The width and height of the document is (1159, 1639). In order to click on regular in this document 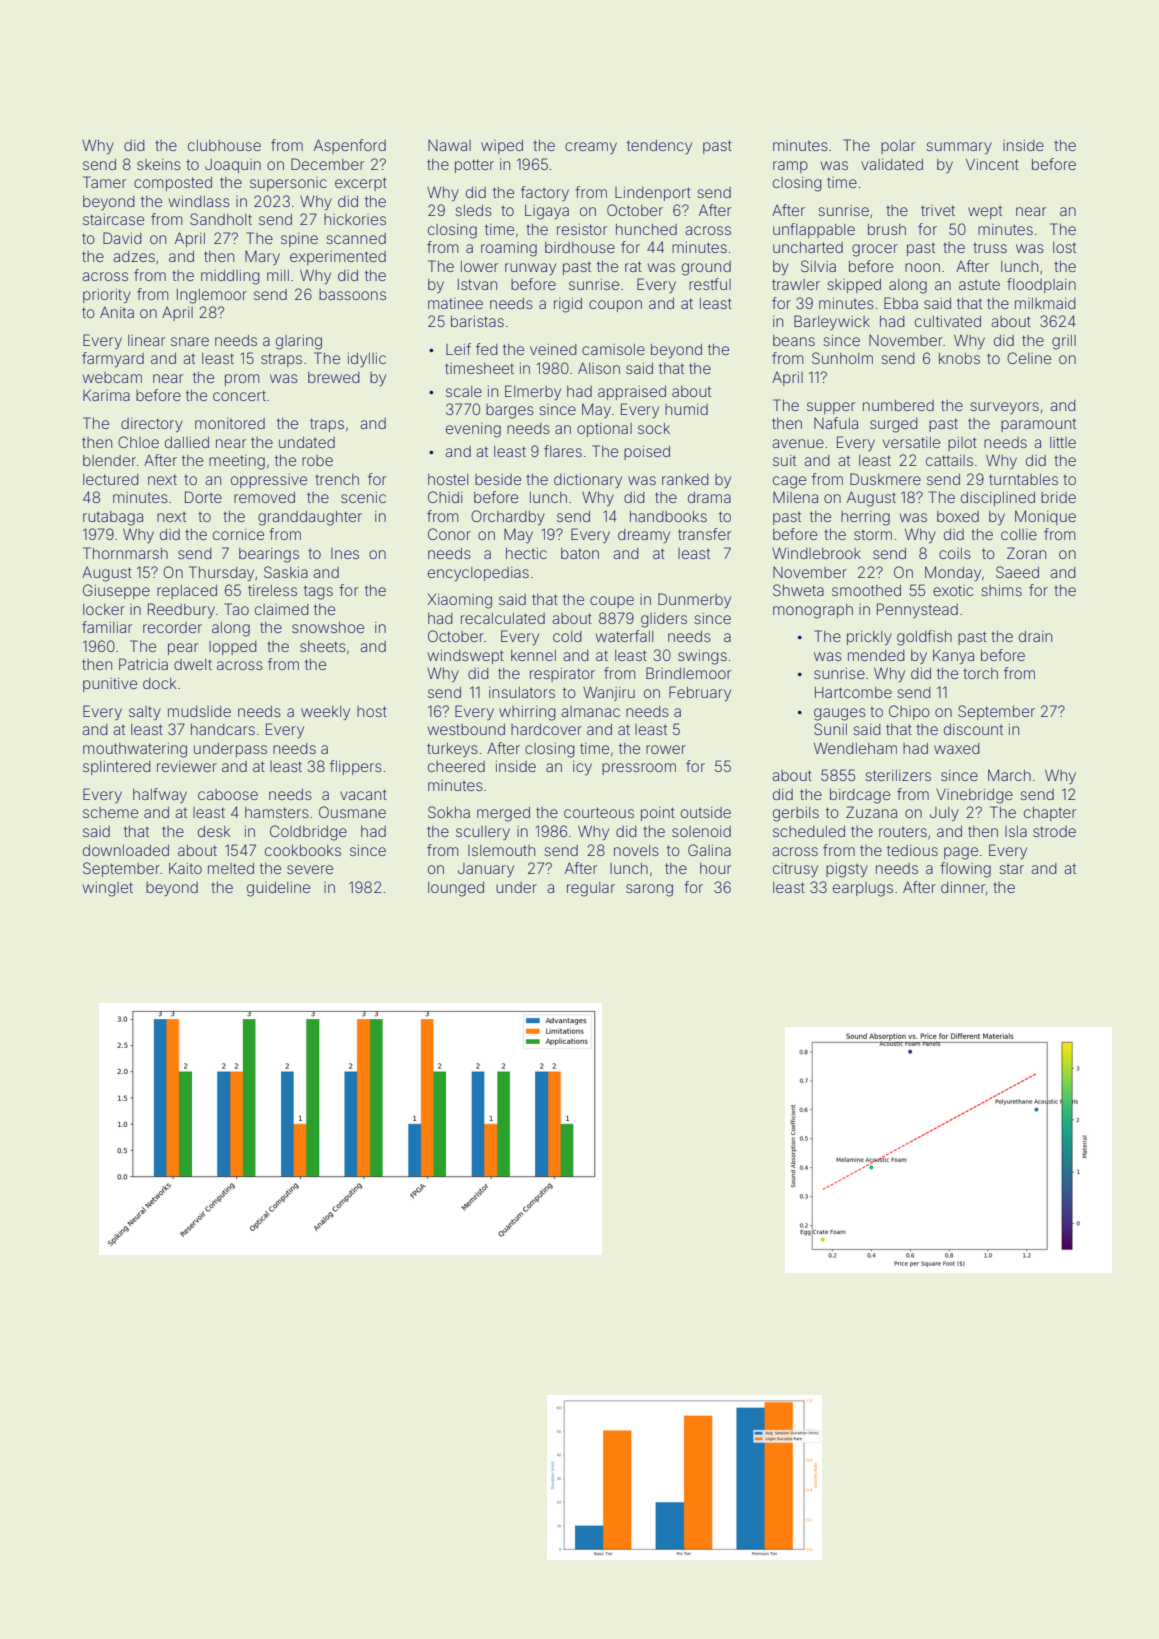, I will do `click(591, 889)`.
